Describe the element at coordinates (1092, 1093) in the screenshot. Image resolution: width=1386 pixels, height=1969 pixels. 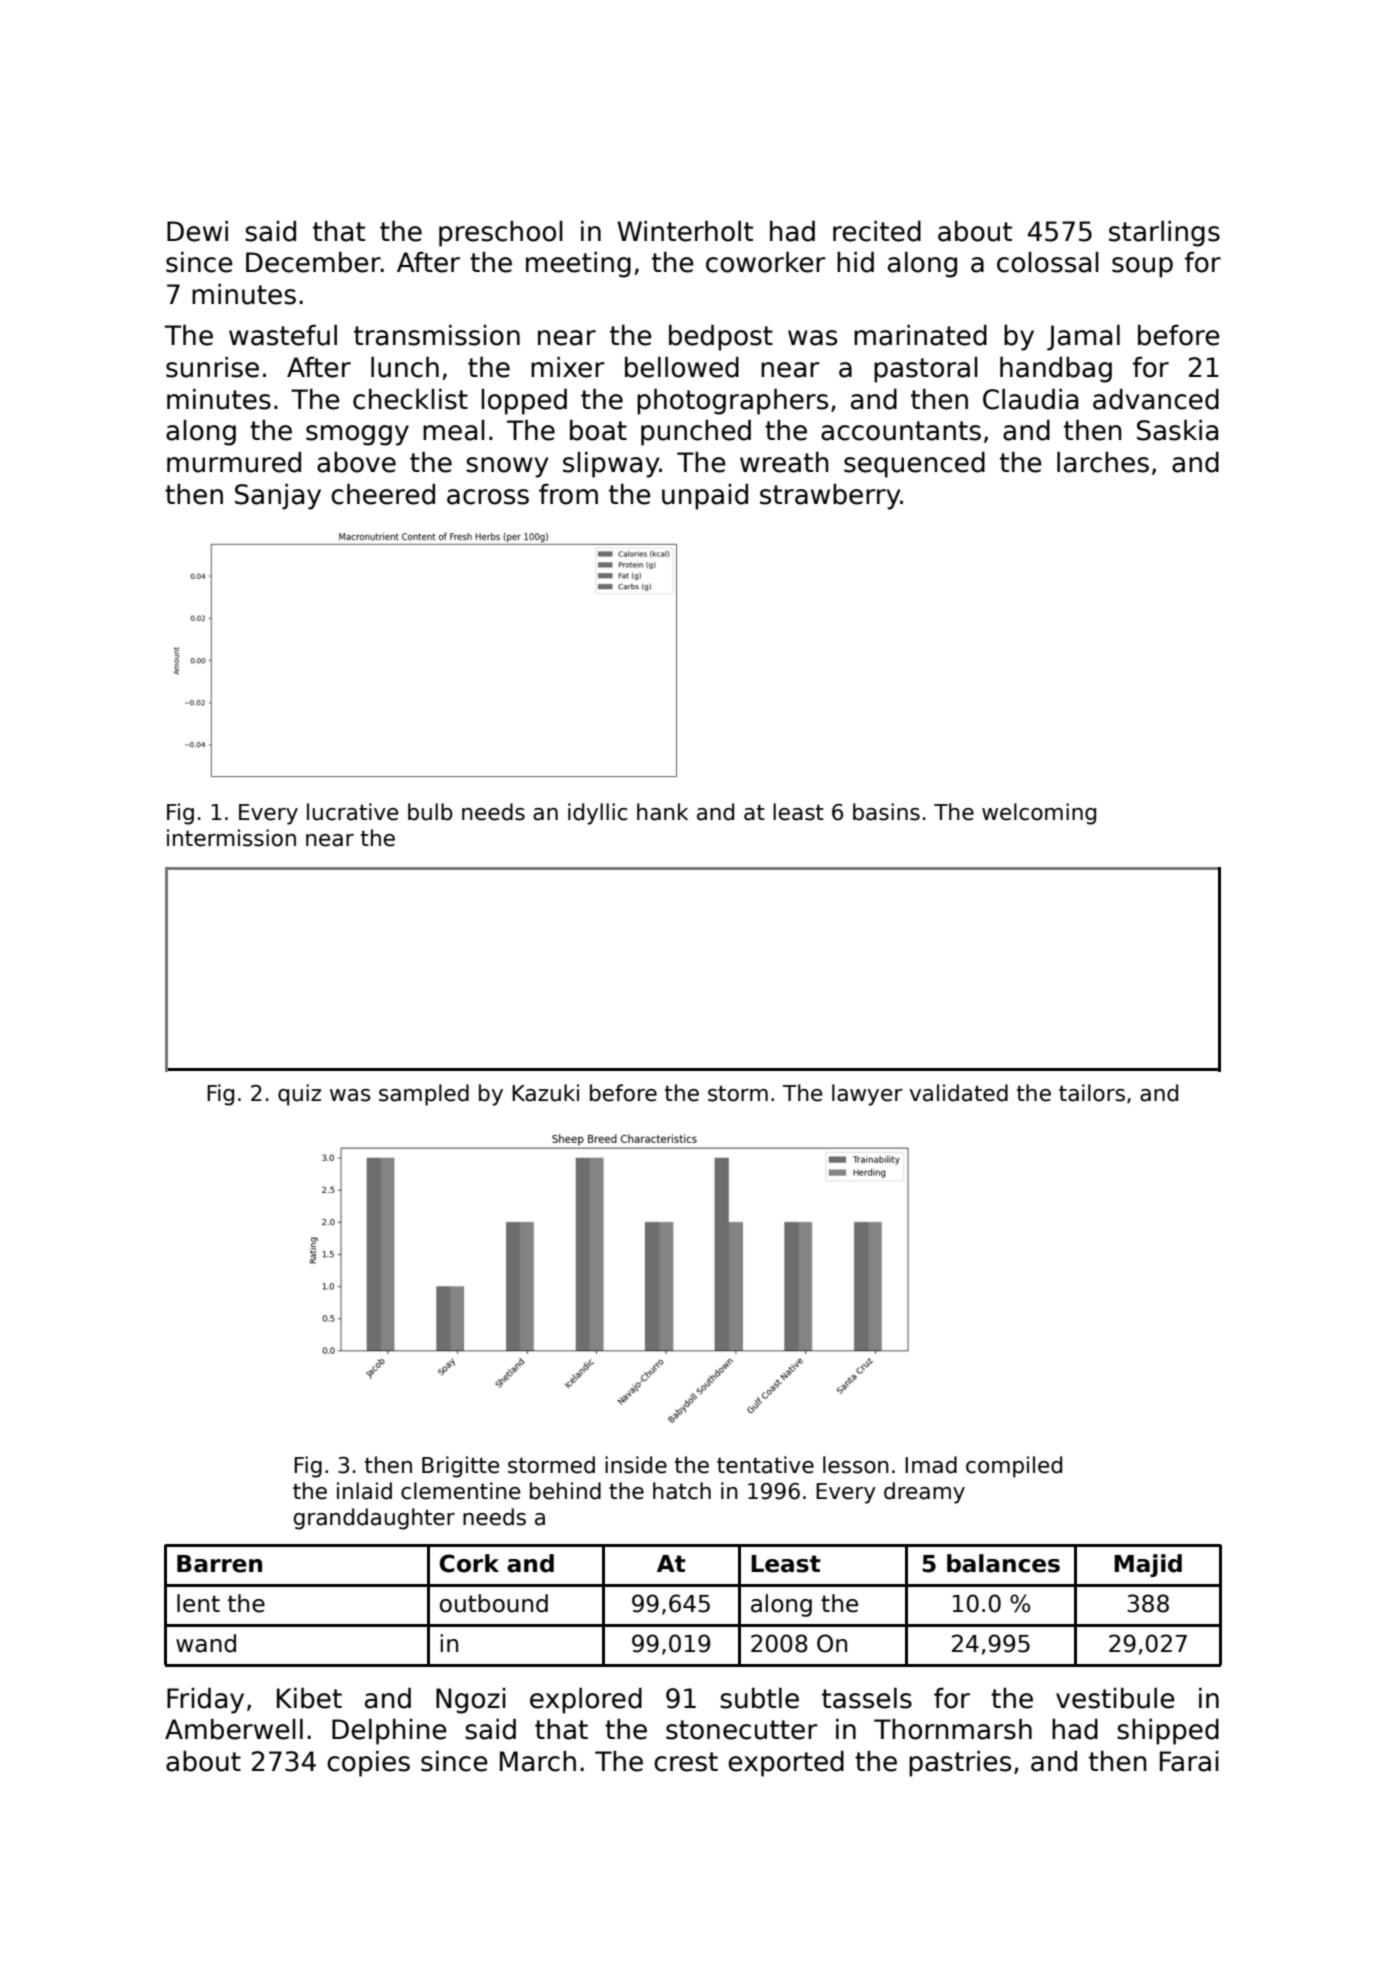
I see `tailors` at that location.
